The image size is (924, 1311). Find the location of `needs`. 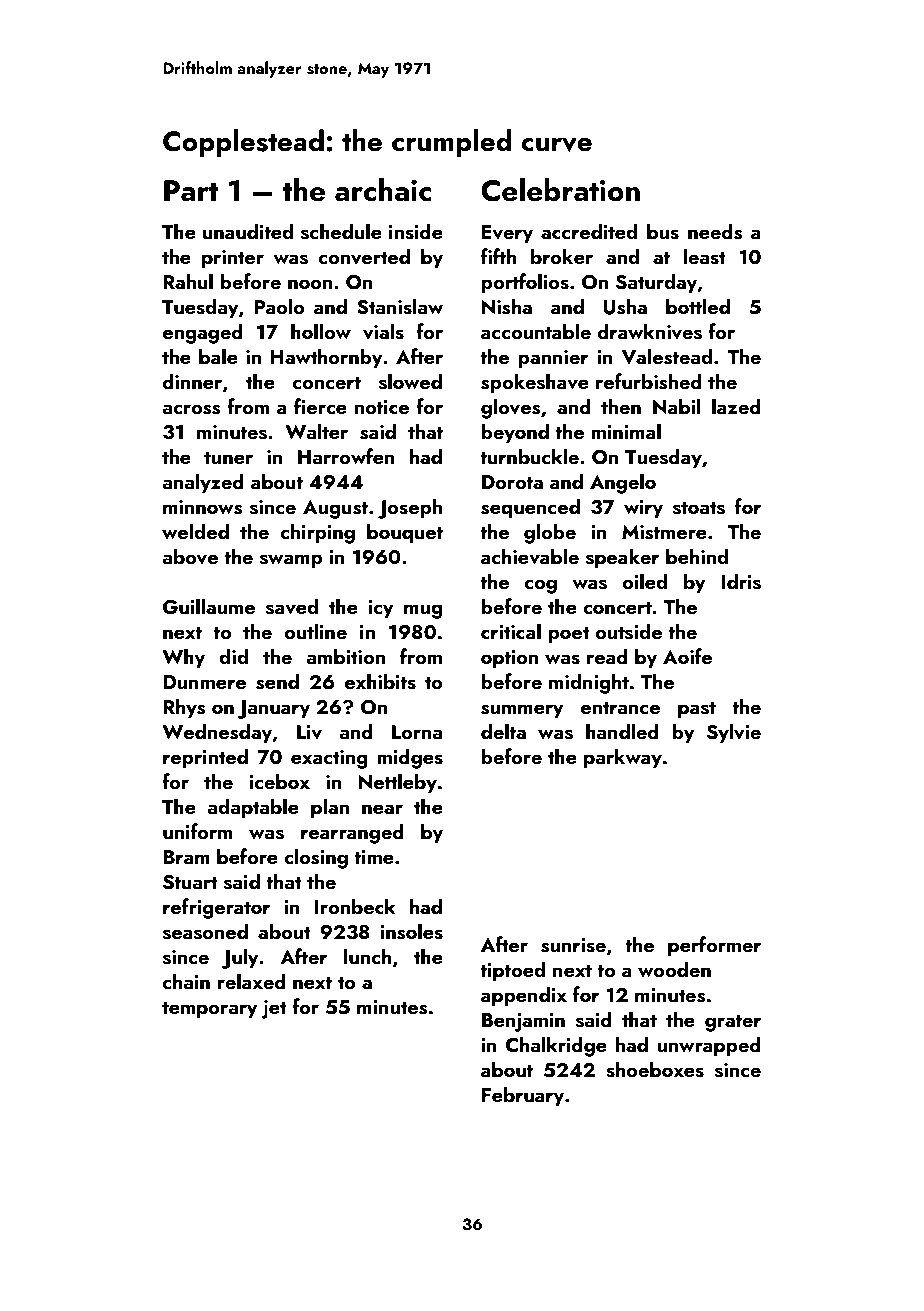

needs is located at coordinates (715, 231).
